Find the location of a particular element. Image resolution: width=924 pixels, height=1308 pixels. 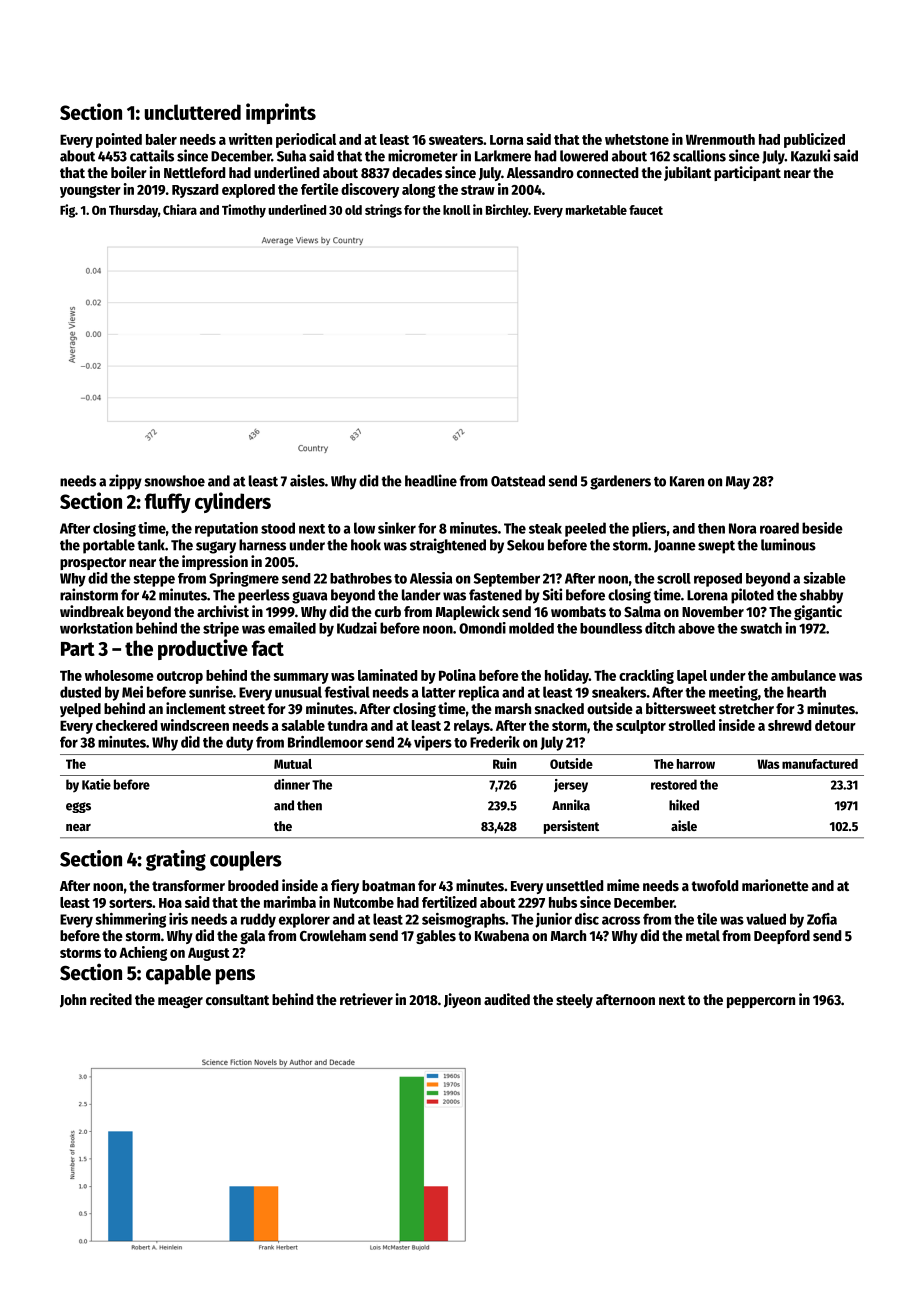

Springmere is located at coordinates (244, 579).
